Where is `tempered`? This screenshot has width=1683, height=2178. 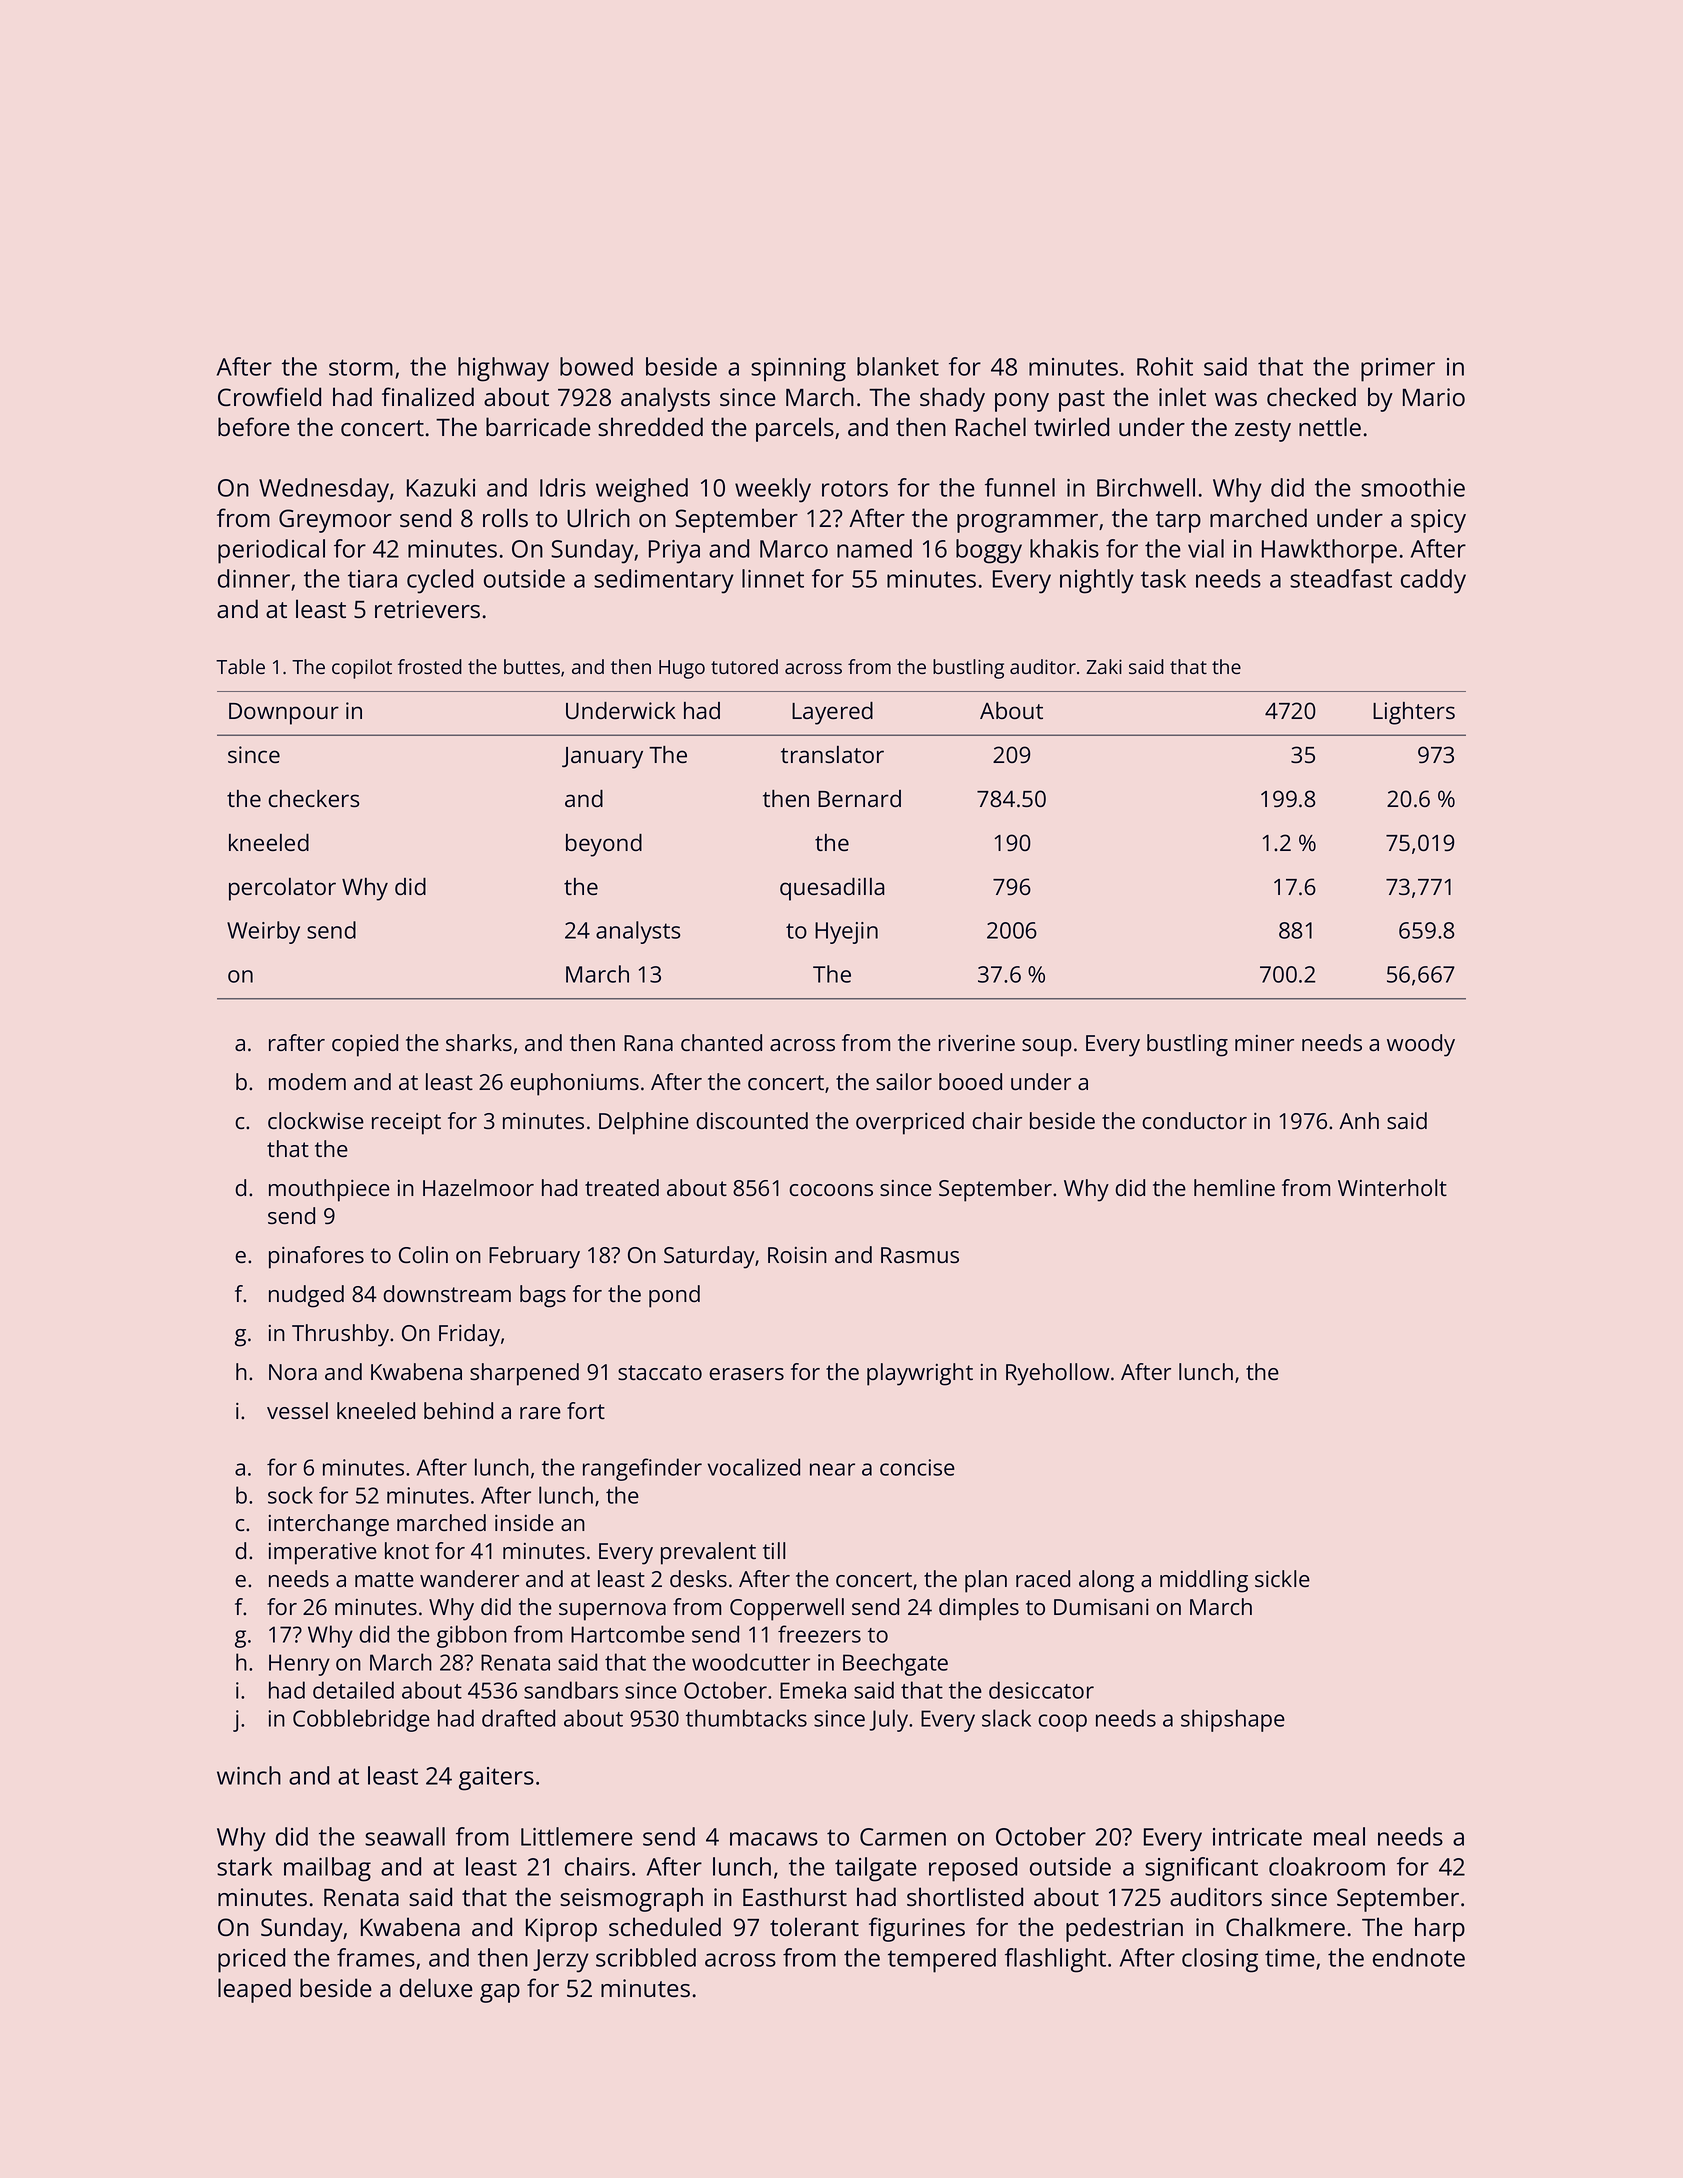 tempered is located at coordinates (942, 1960).
